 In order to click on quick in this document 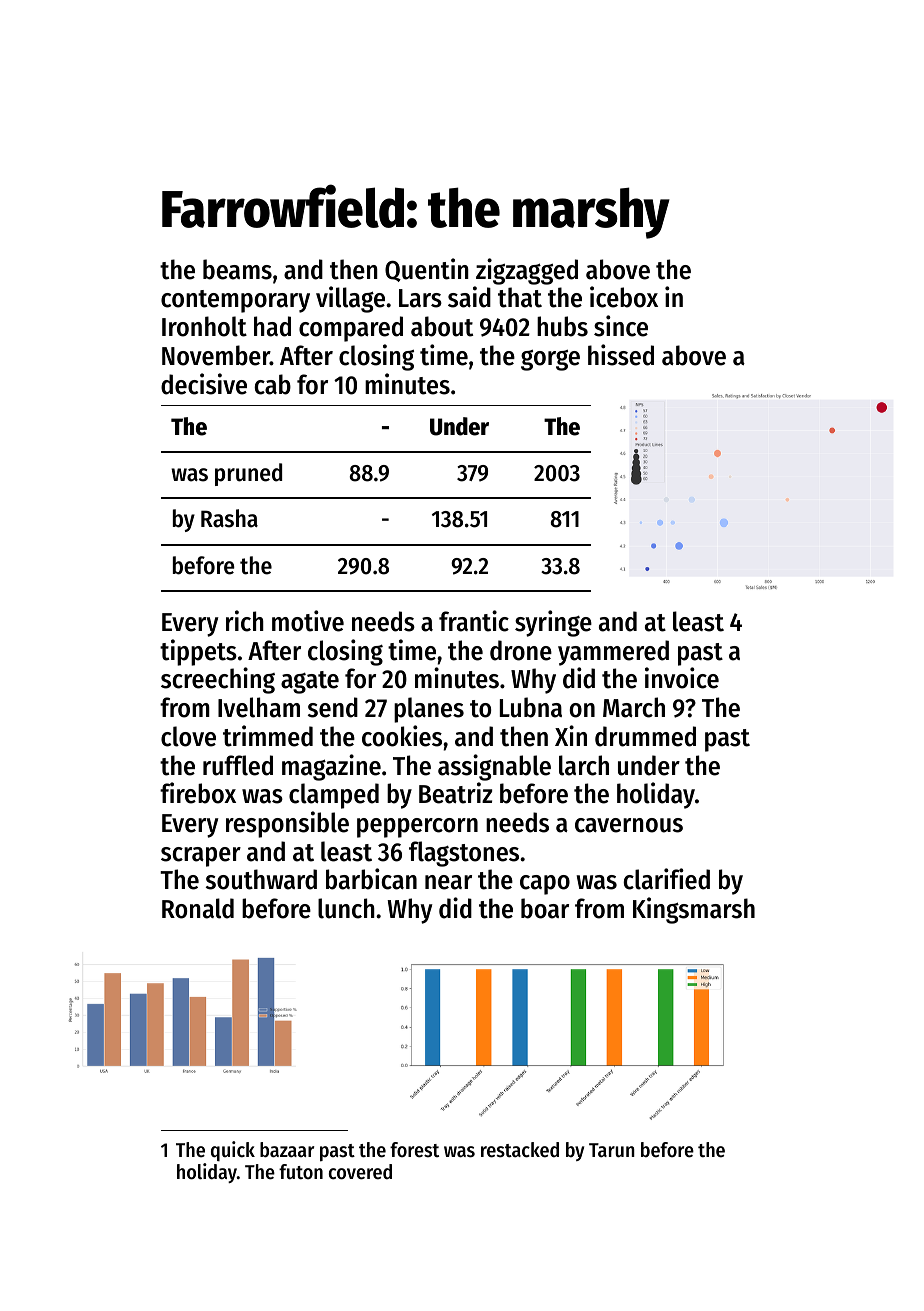, I will do `click(233, 1151)`.
